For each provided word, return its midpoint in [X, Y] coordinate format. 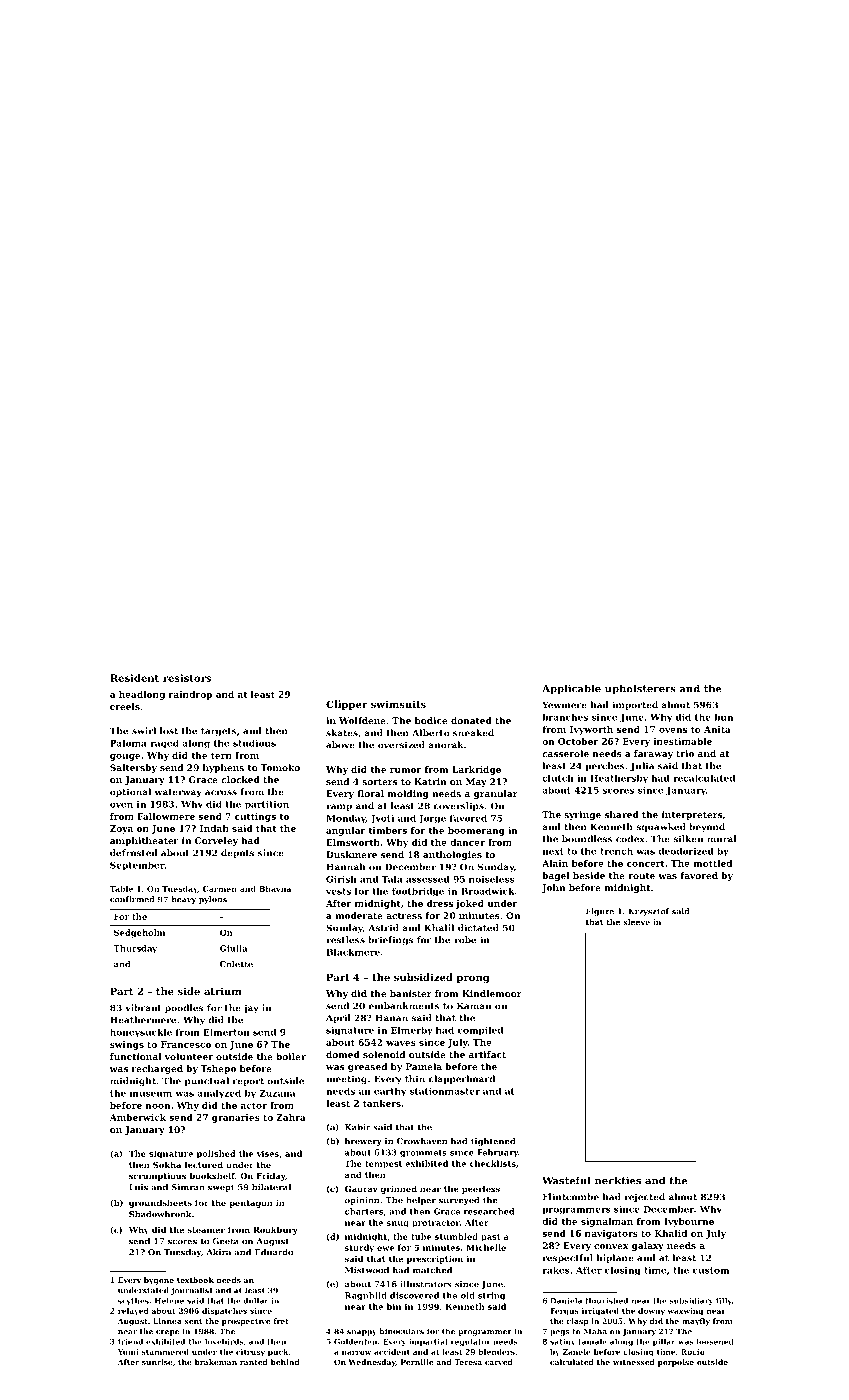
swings [127, 1045]
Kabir [358, 1127]
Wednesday [372, 1363]
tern [221, 755]
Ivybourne [689, 1222]
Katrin [430, 781]
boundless [587, 839]
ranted [254, 1362]
